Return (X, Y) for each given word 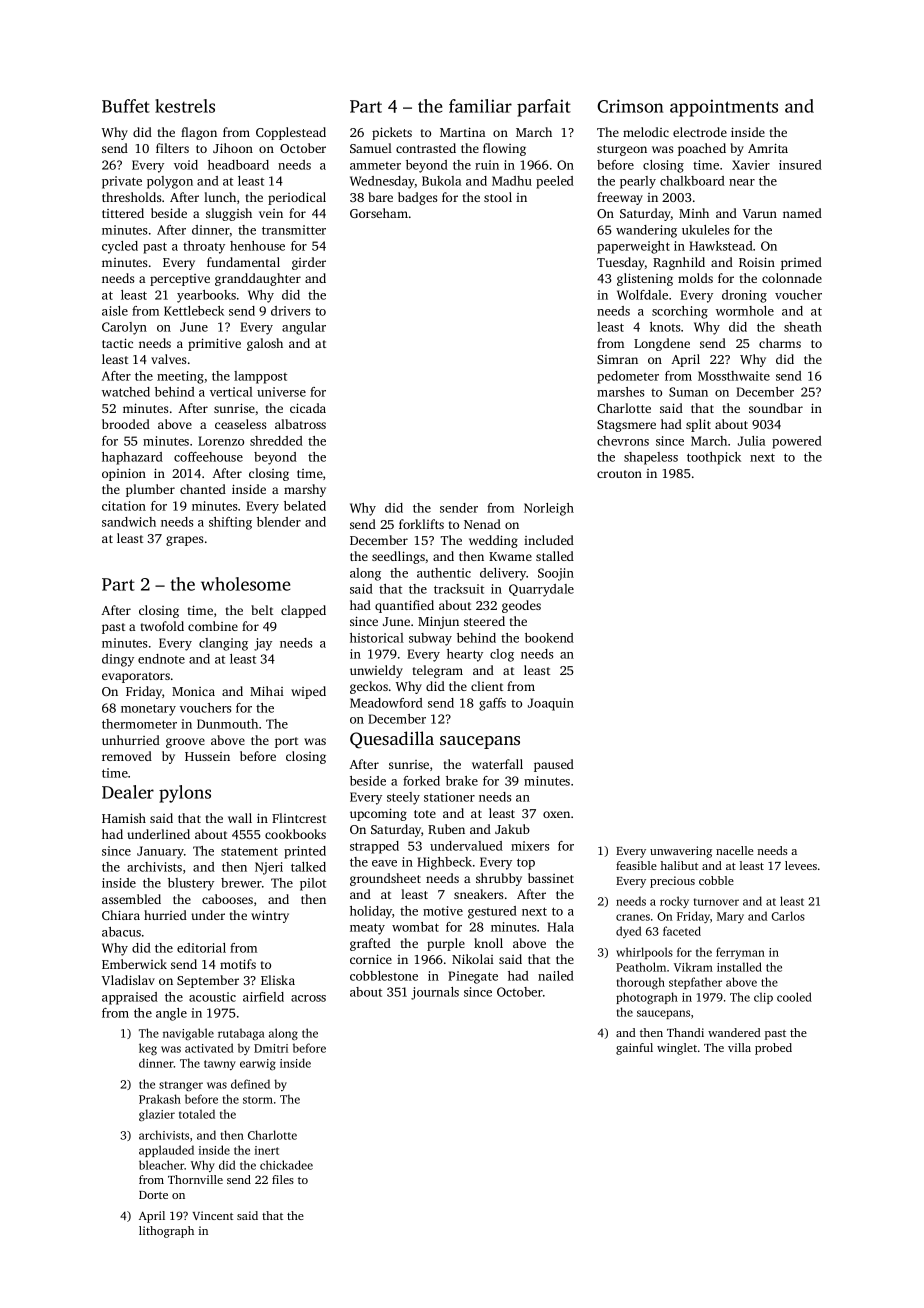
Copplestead (291, 133)
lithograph (166, 1232)
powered (797, 442)
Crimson (630, 106)
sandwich (129, 522)
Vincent (212, 1215)
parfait (544, 108)
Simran (617, 359)
